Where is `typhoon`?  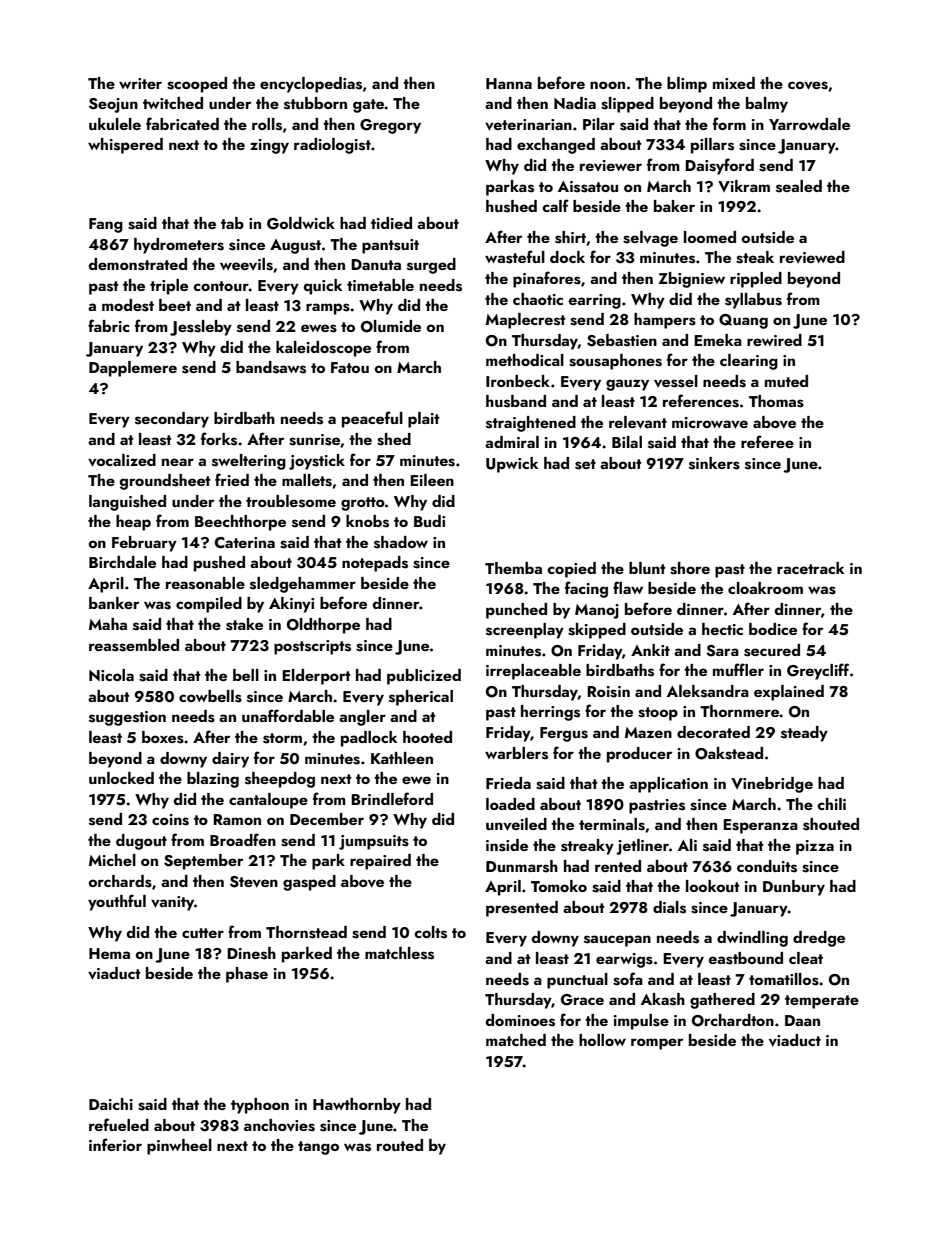
typhoon is located at coordinates (260, 1106).
